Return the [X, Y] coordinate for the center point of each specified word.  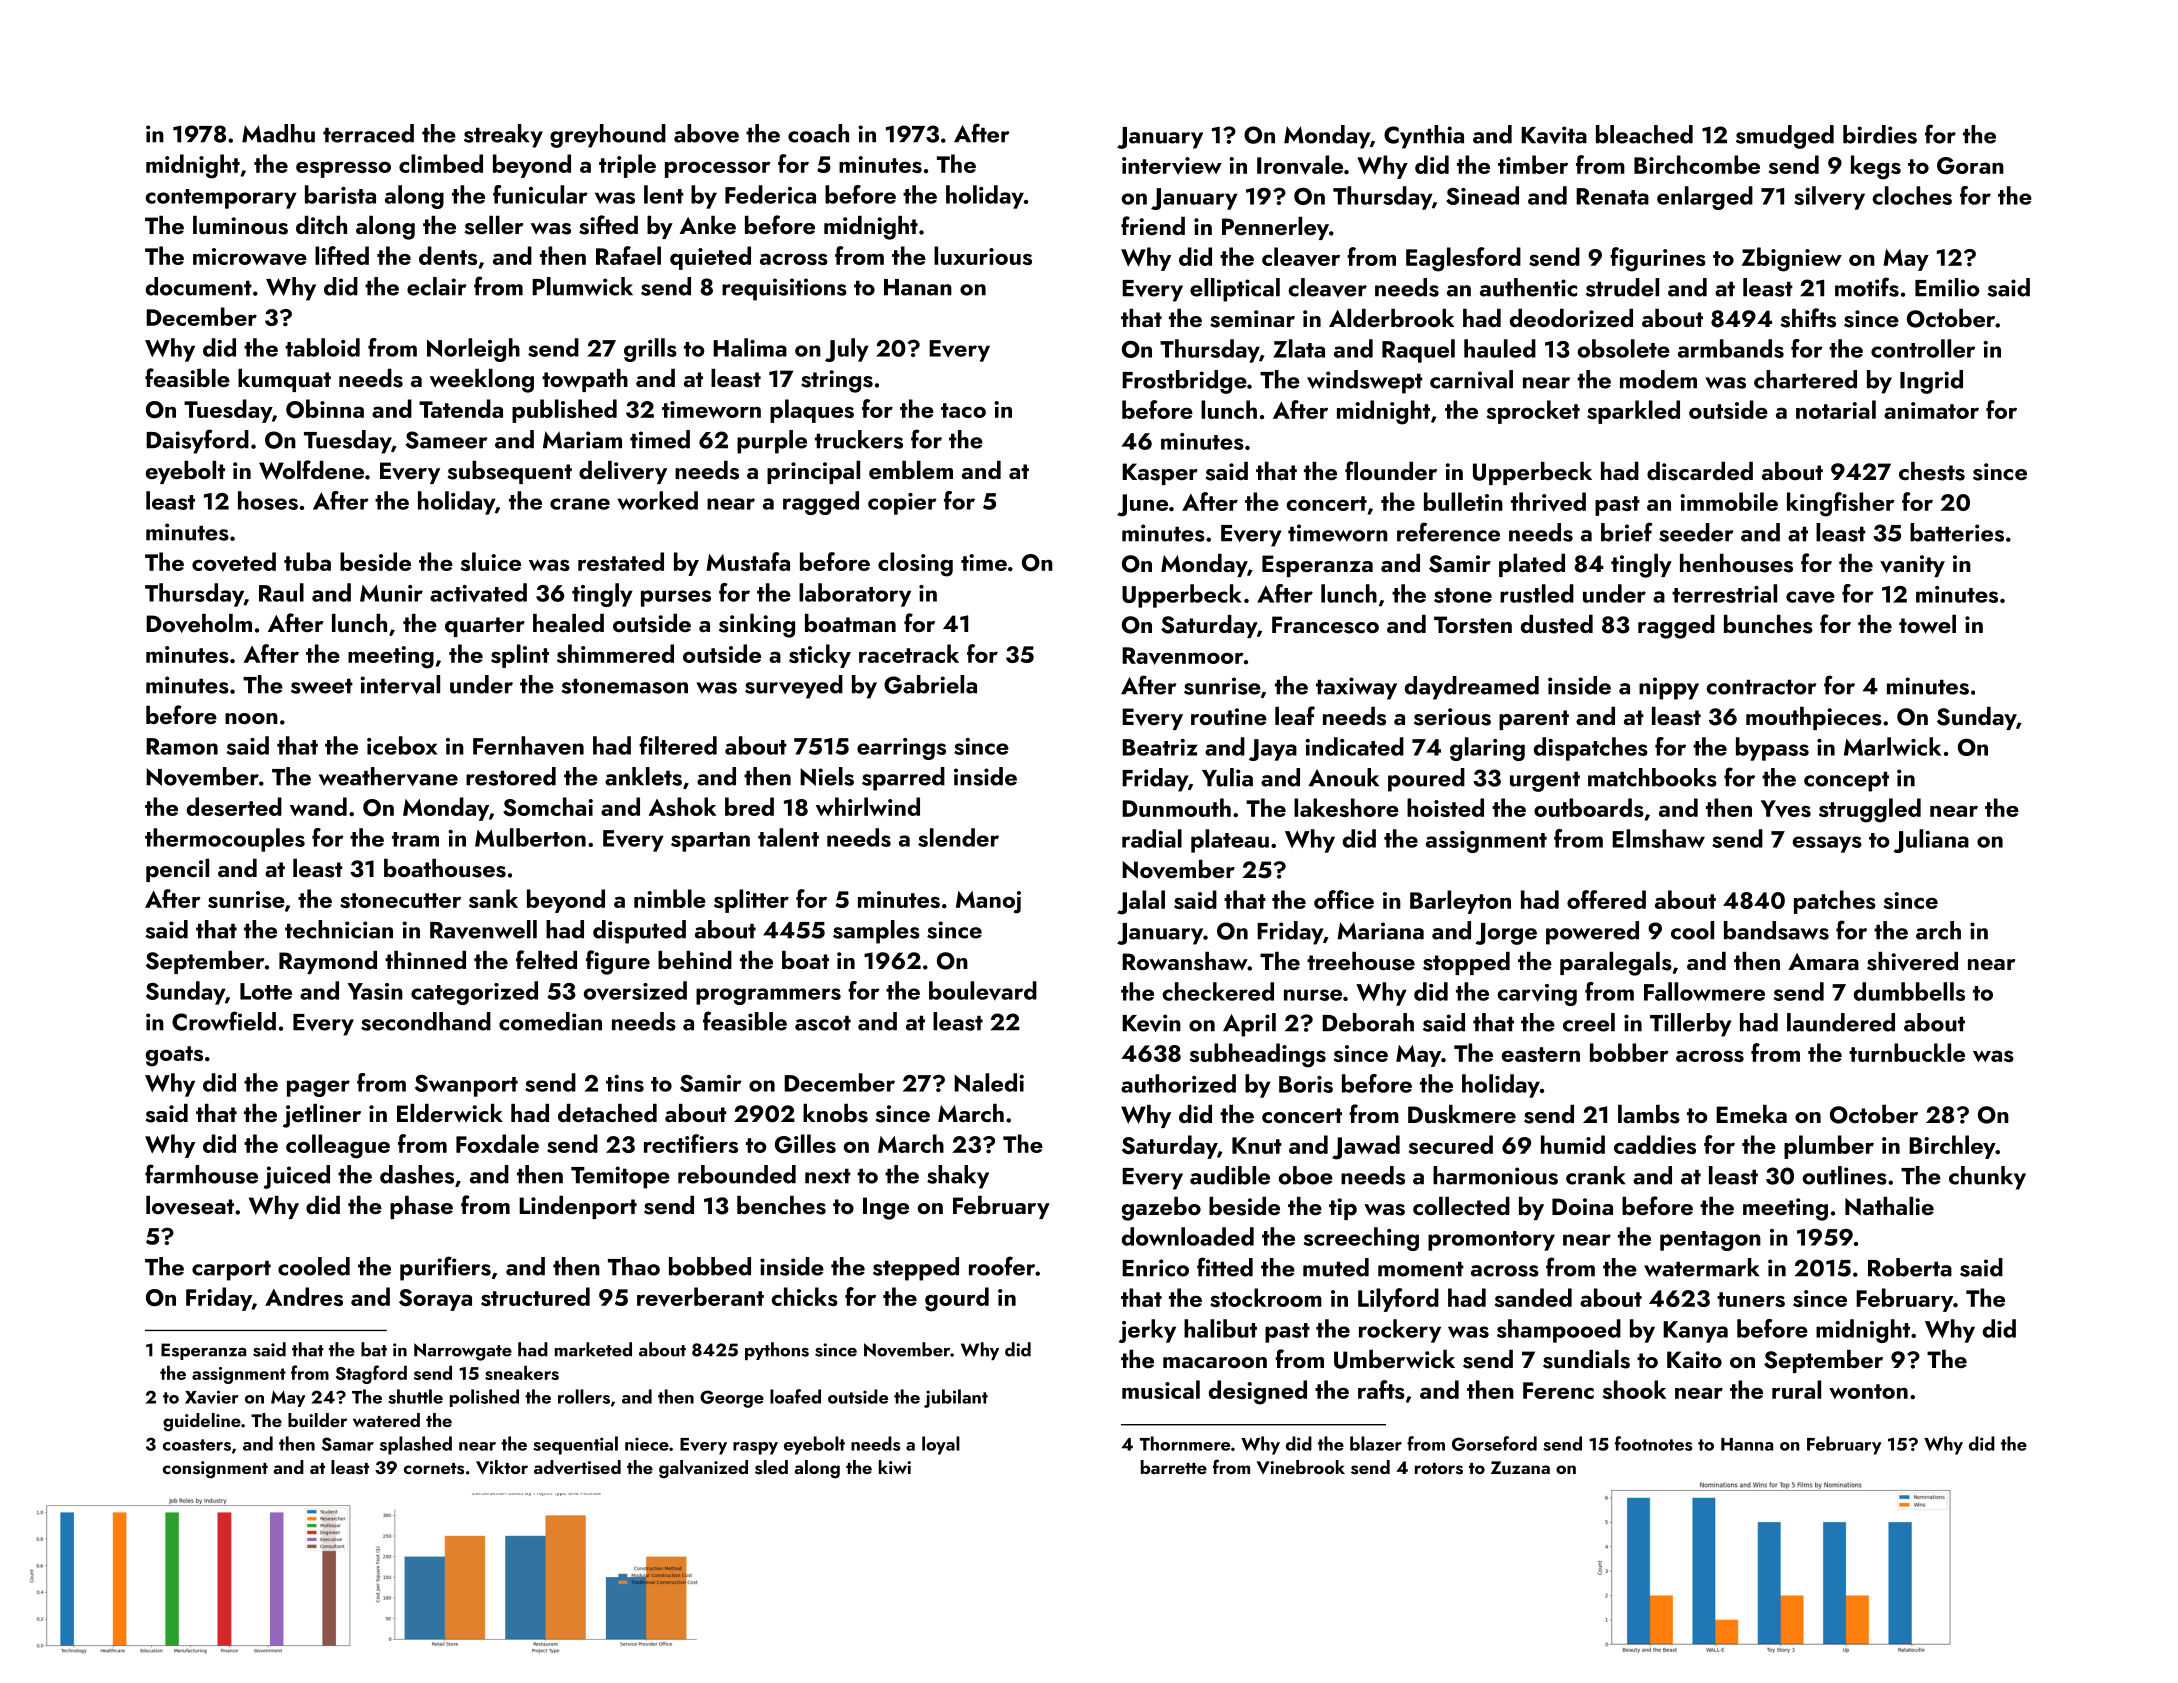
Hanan [918, 287]
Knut [1257, 1145]
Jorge [1506, 934]
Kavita [1554, 135]
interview [1172, 166]
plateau [1230, 841]
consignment [215, 1470]
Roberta [1910, 1267]
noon [251, 718]
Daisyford [197, 441]
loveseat [190, 1205]
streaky [503, 136]
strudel [1622, 287]
